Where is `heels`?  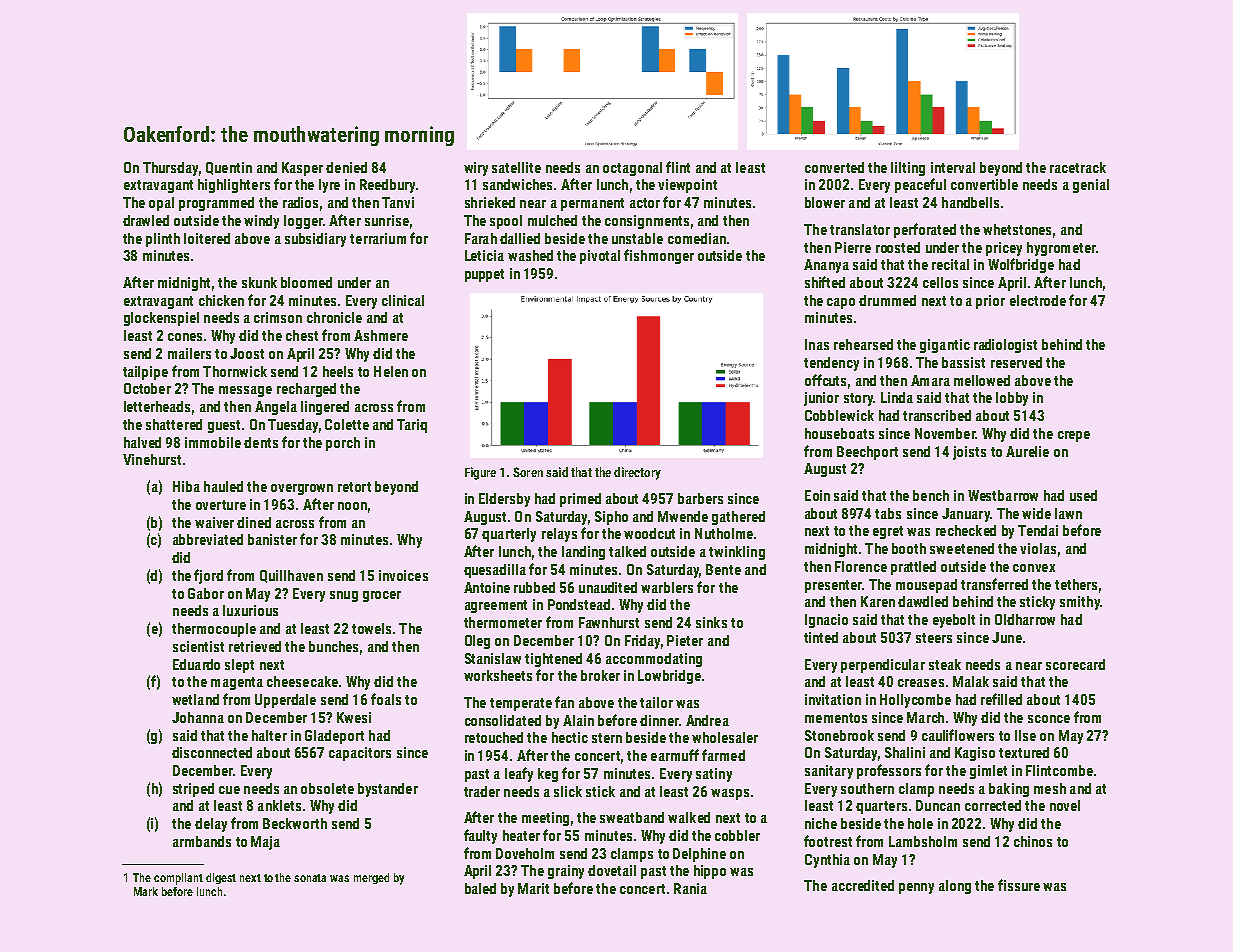
heels is located at coordinates (338, 371).
